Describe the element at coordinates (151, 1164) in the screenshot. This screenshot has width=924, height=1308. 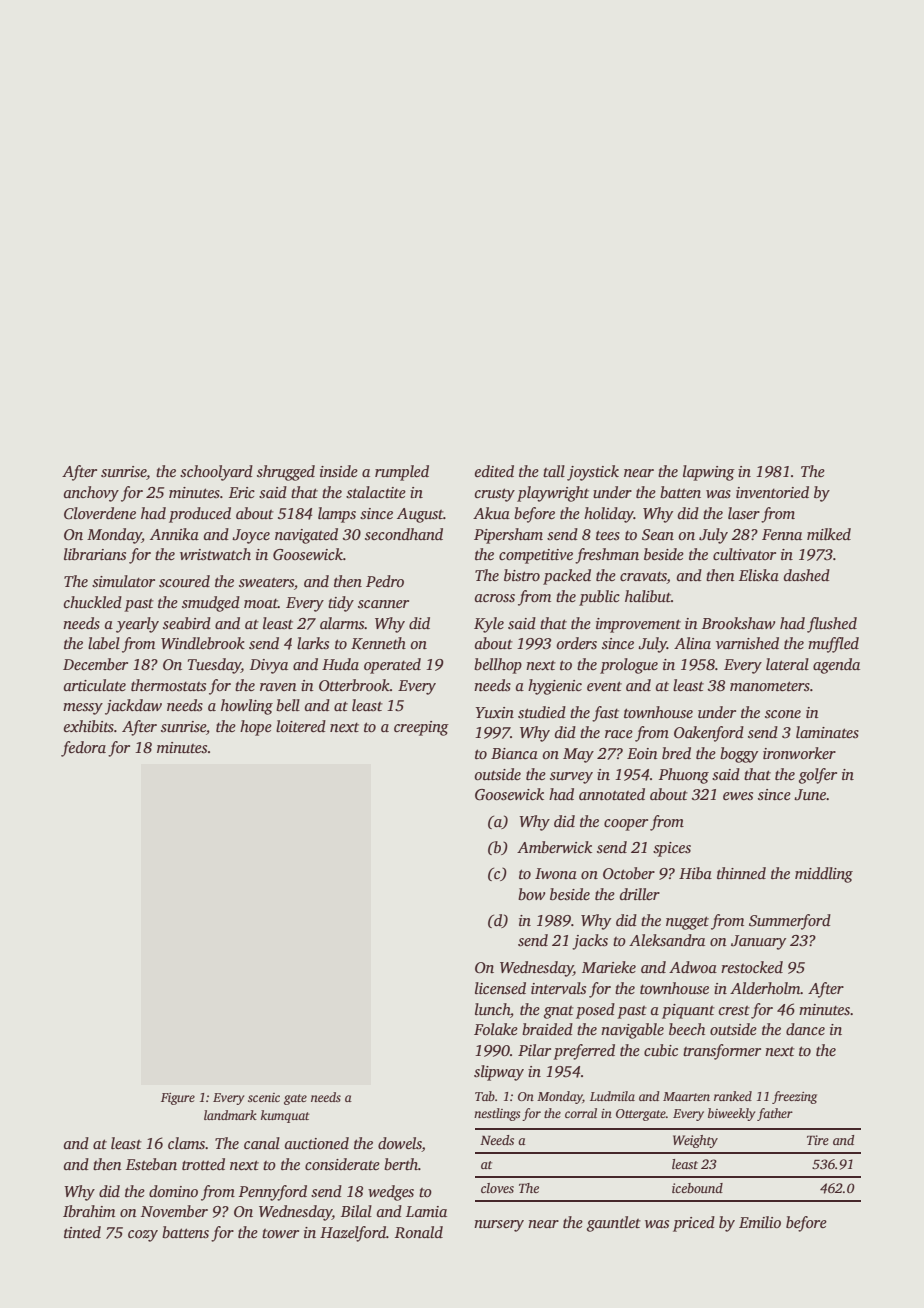
I see `Esteban` at that location.
